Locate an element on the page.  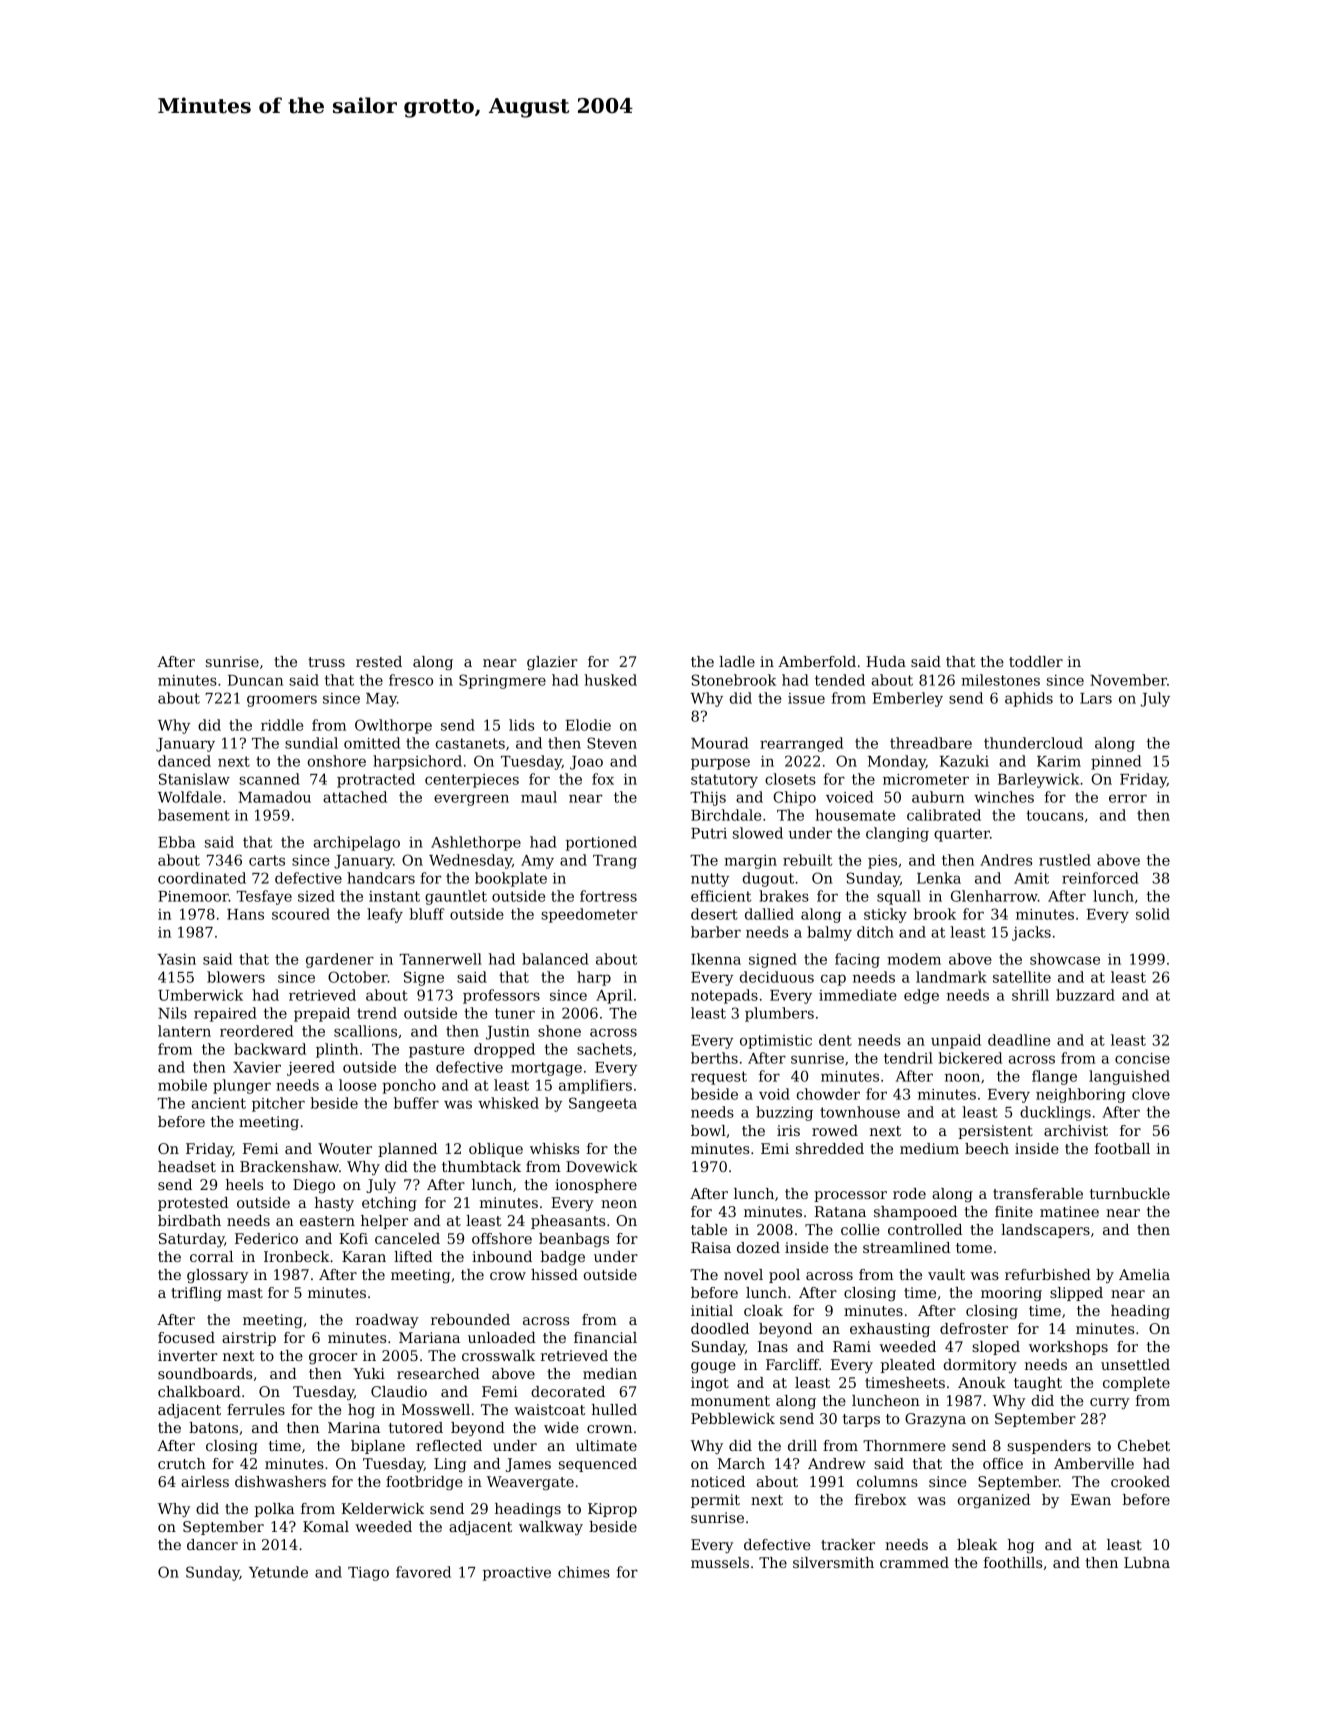
persistent is located at coordinates (995, 1132).
